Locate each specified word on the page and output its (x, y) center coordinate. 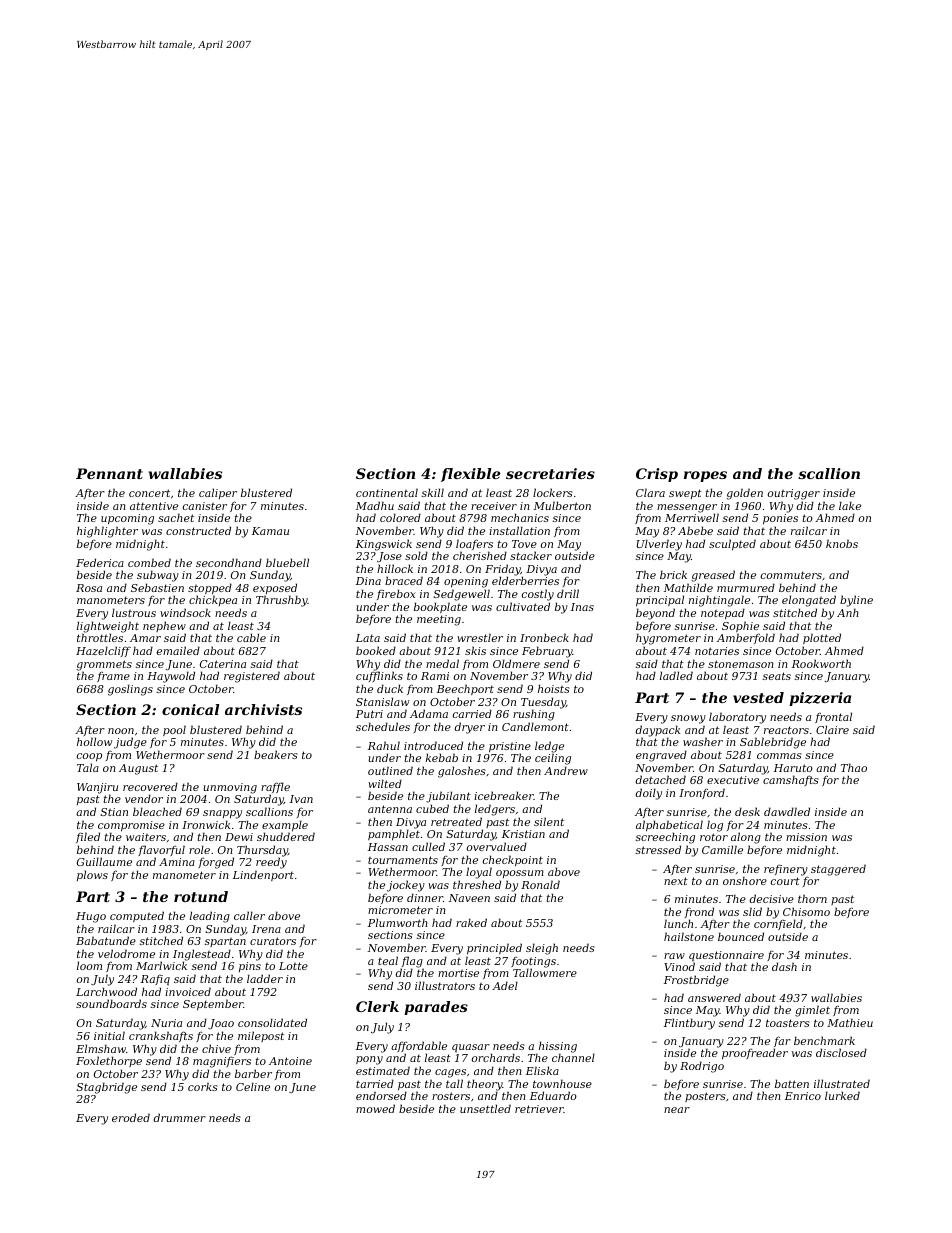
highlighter (107, 532)
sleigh (542, 949)
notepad (723, 614)
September (213, 1005)
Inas (582, 607)
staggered (838, 870)
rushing (534, 715)
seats (777, 676)
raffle (275, 787)
